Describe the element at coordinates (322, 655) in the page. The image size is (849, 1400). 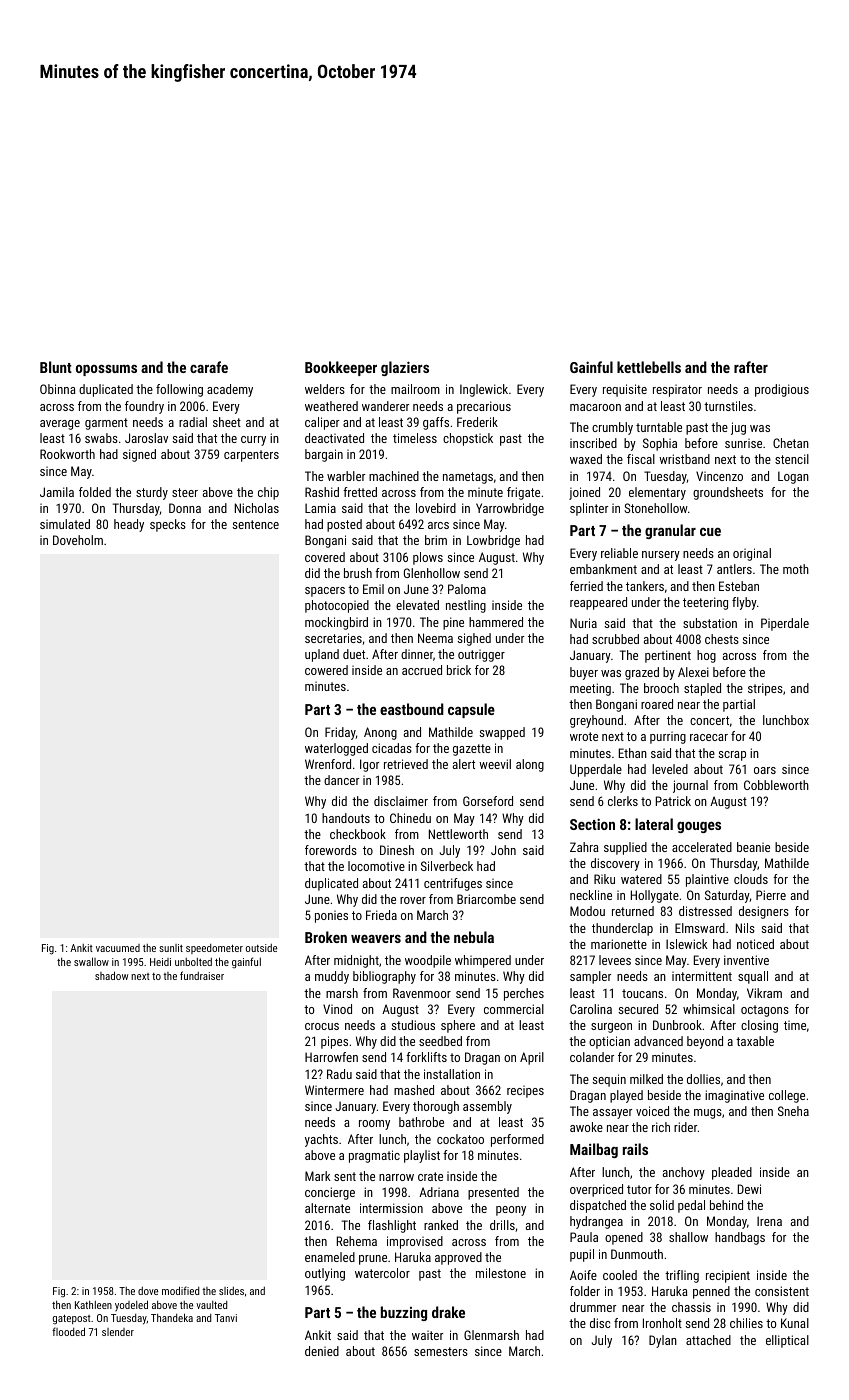
I see `upland` at that location.
